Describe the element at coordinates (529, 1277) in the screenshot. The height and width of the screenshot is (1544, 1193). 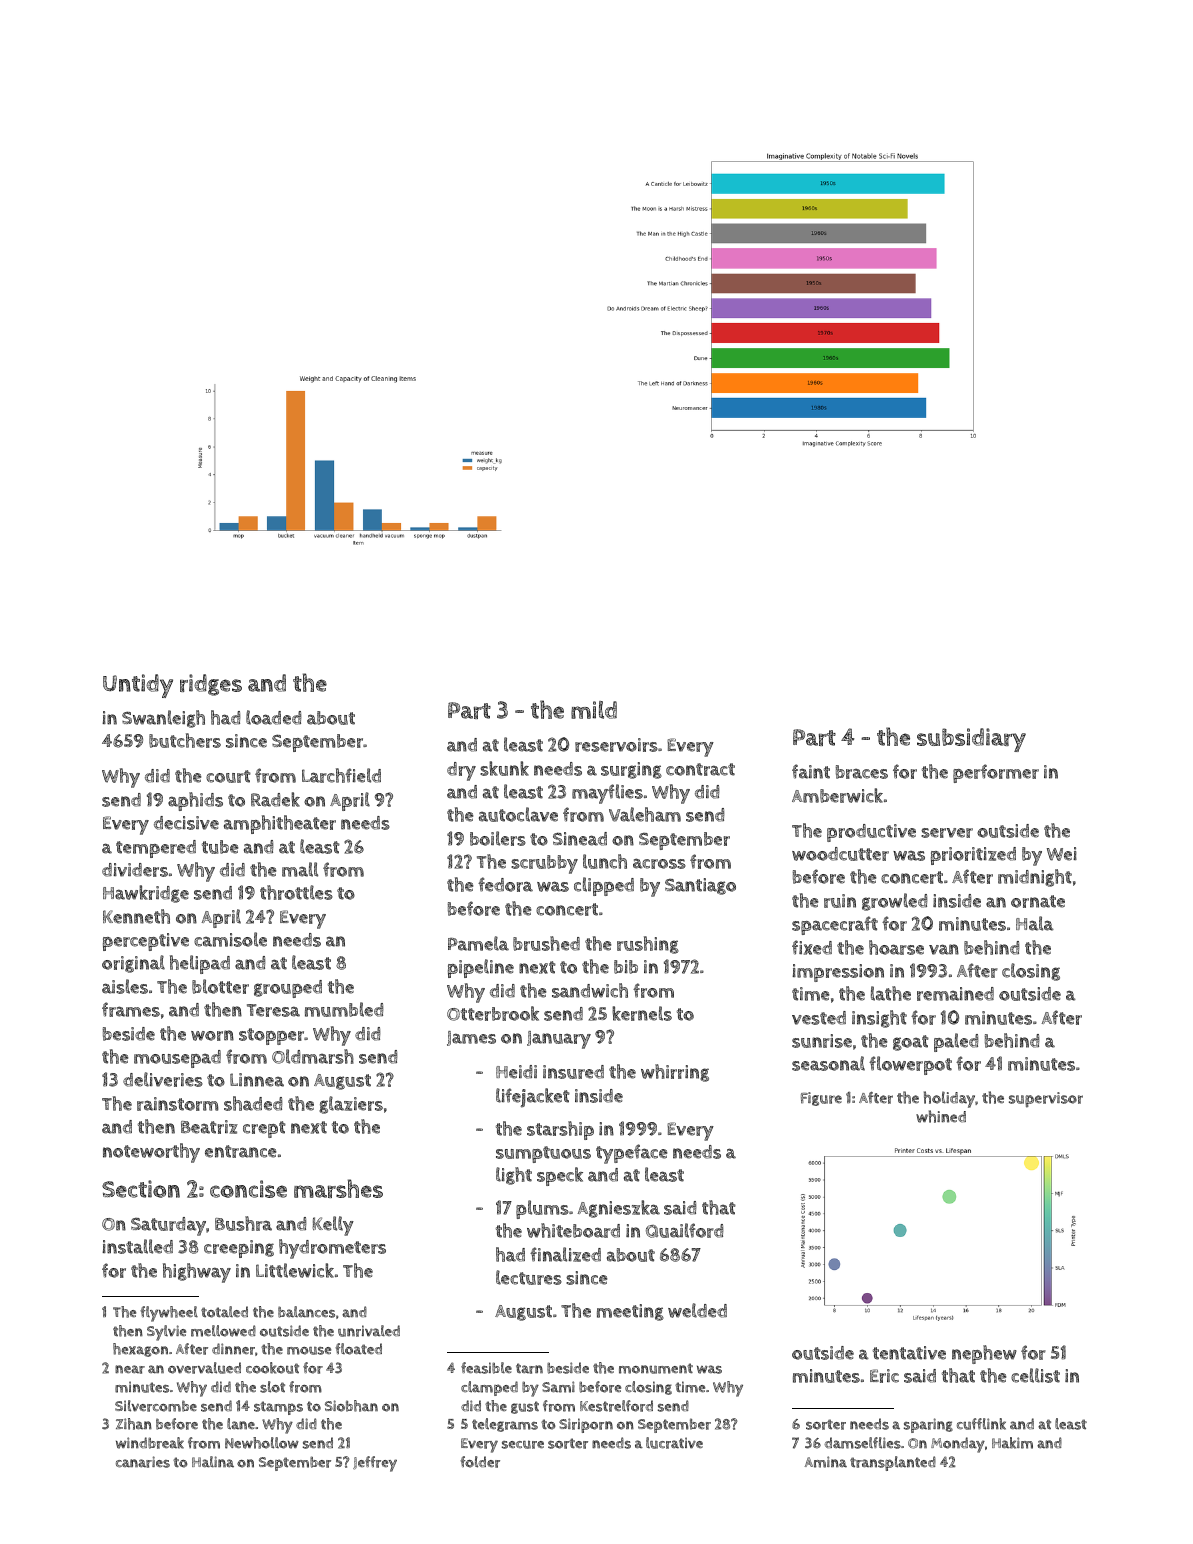
I see `lectures` at that location.
